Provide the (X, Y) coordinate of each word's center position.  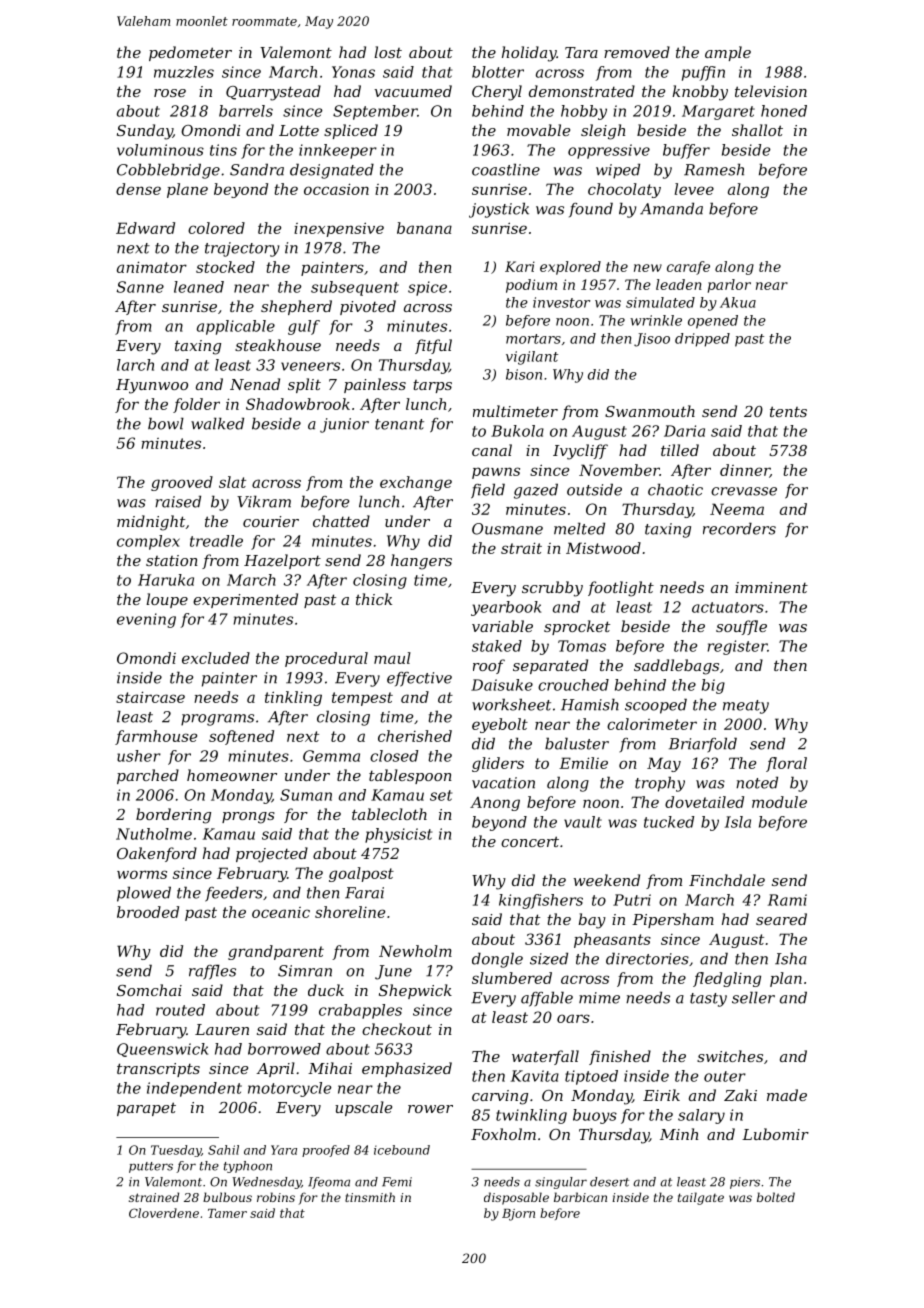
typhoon (248, 1167)
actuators (728, 607)
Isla (738, 822)
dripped (702, 340)
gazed (536, 491)
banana (424, 228)
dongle (497, 960)
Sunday (145, 132)
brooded (148, 912)
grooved (182, 483)
